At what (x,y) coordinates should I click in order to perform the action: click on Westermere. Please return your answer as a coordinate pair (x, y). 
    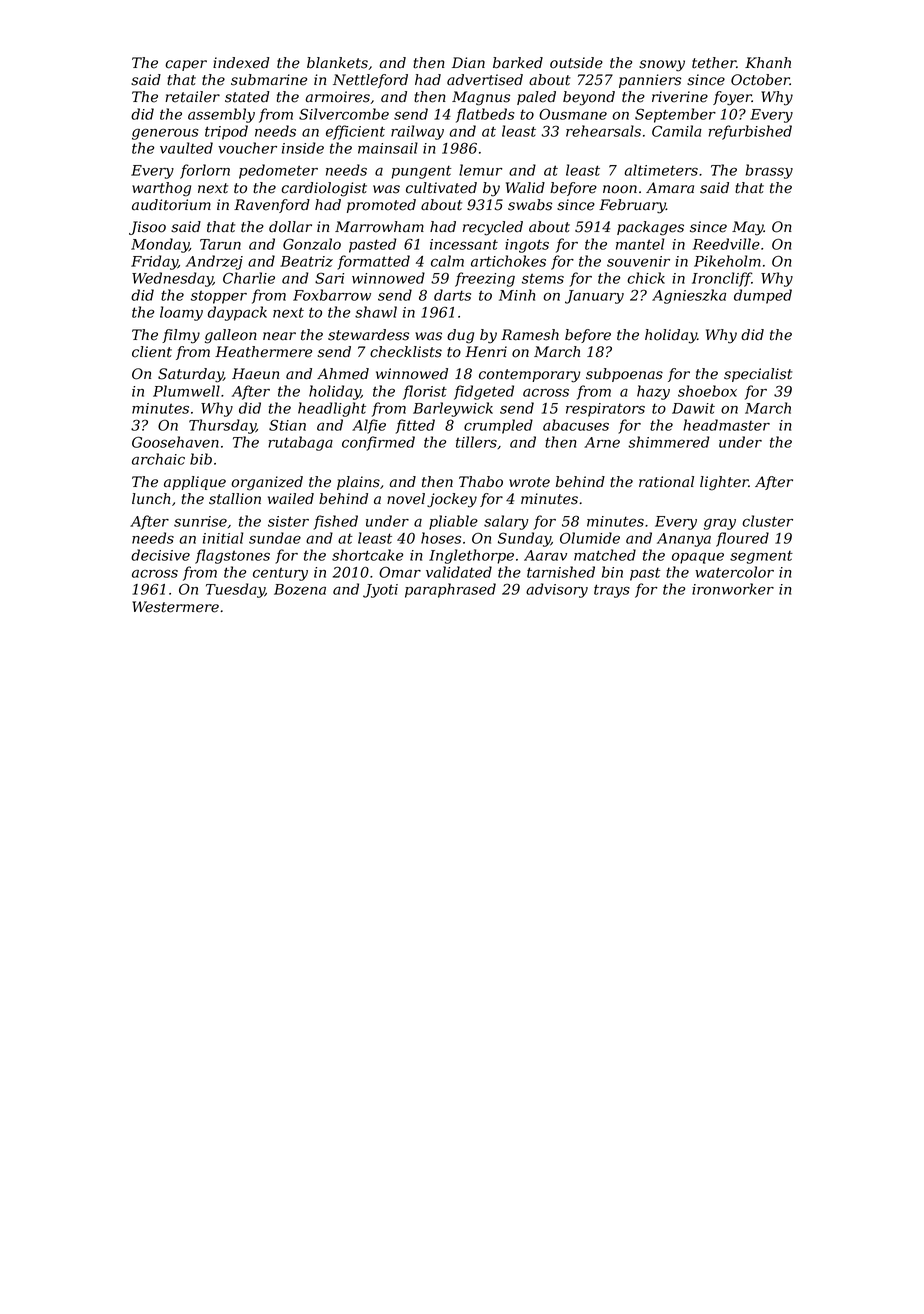
    Looking at the image, I should click on (175, 607).
